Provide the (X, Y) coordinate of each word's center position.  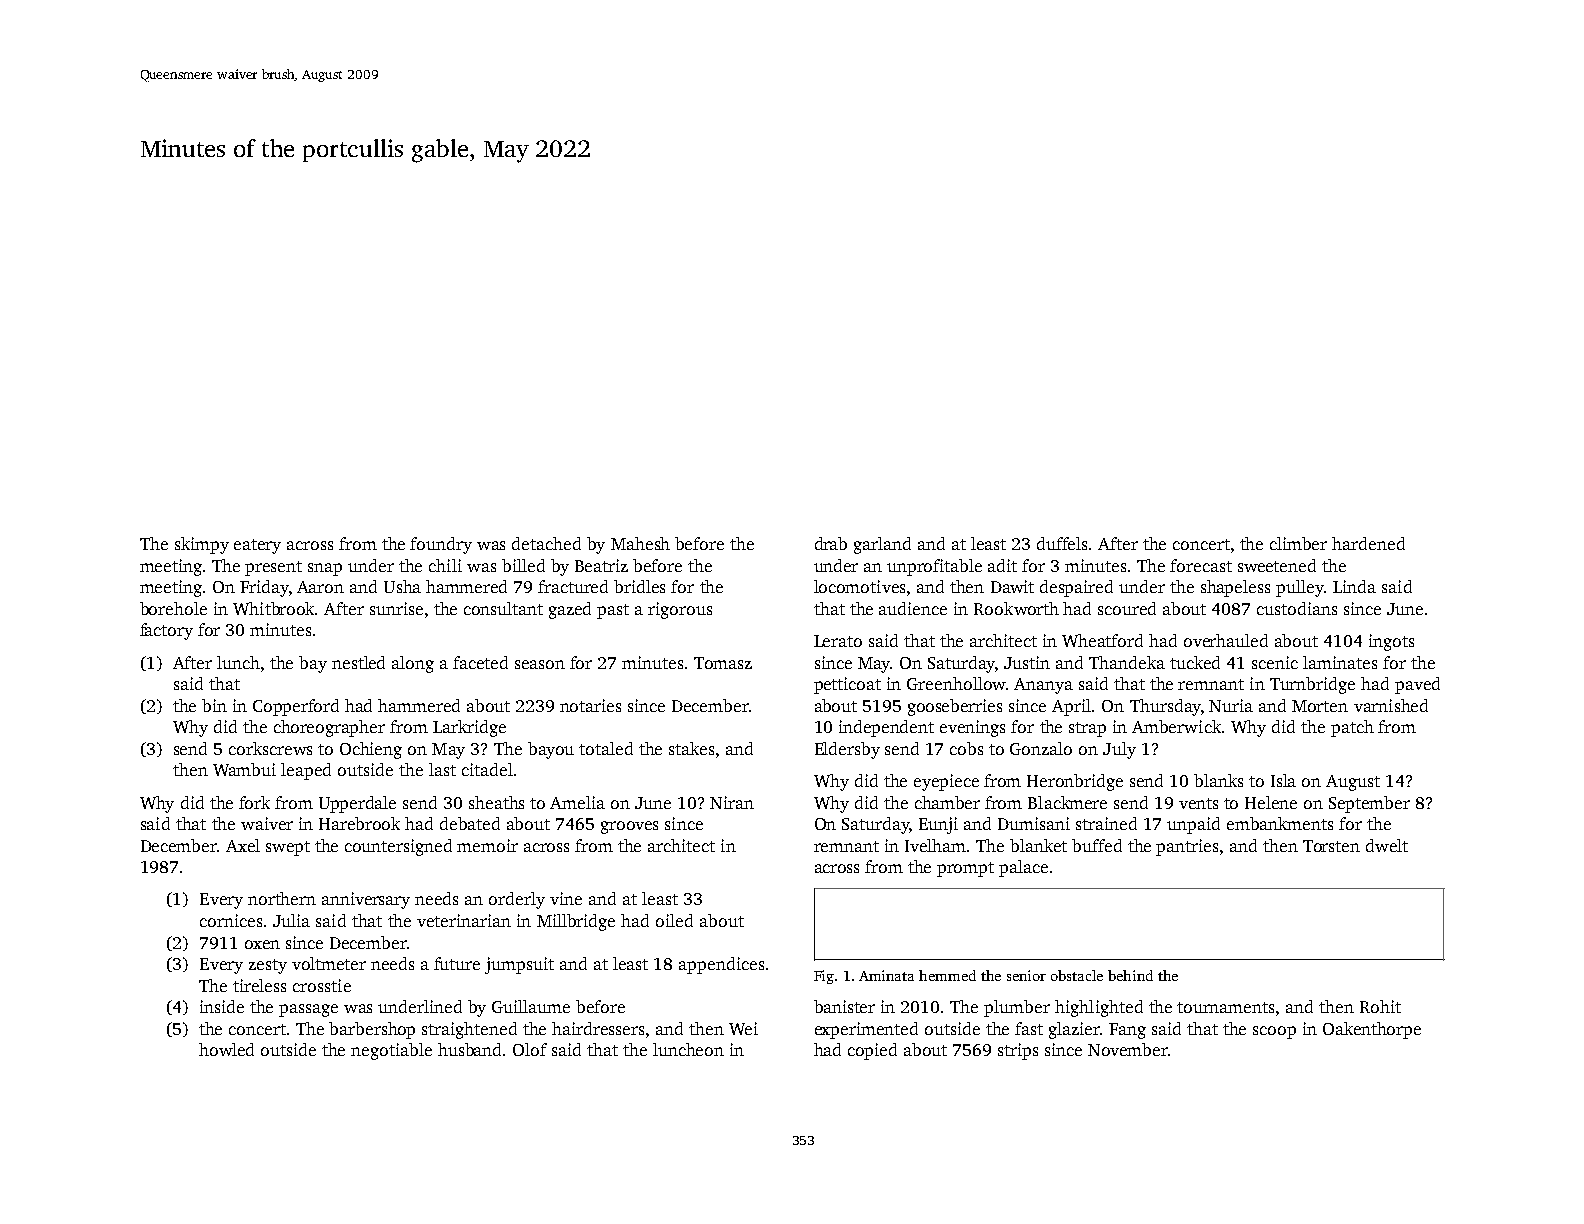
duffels (1062, 543)
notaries (590, 705)
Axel (243, 845)
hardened (1368, 543)
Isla (1283, 780)
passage (308, 1010)
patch (1352, 728)
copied (872, 1051)
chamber (947, 802)
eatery (257, 546)
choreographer (329, 728)
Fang (1127, 1031)
